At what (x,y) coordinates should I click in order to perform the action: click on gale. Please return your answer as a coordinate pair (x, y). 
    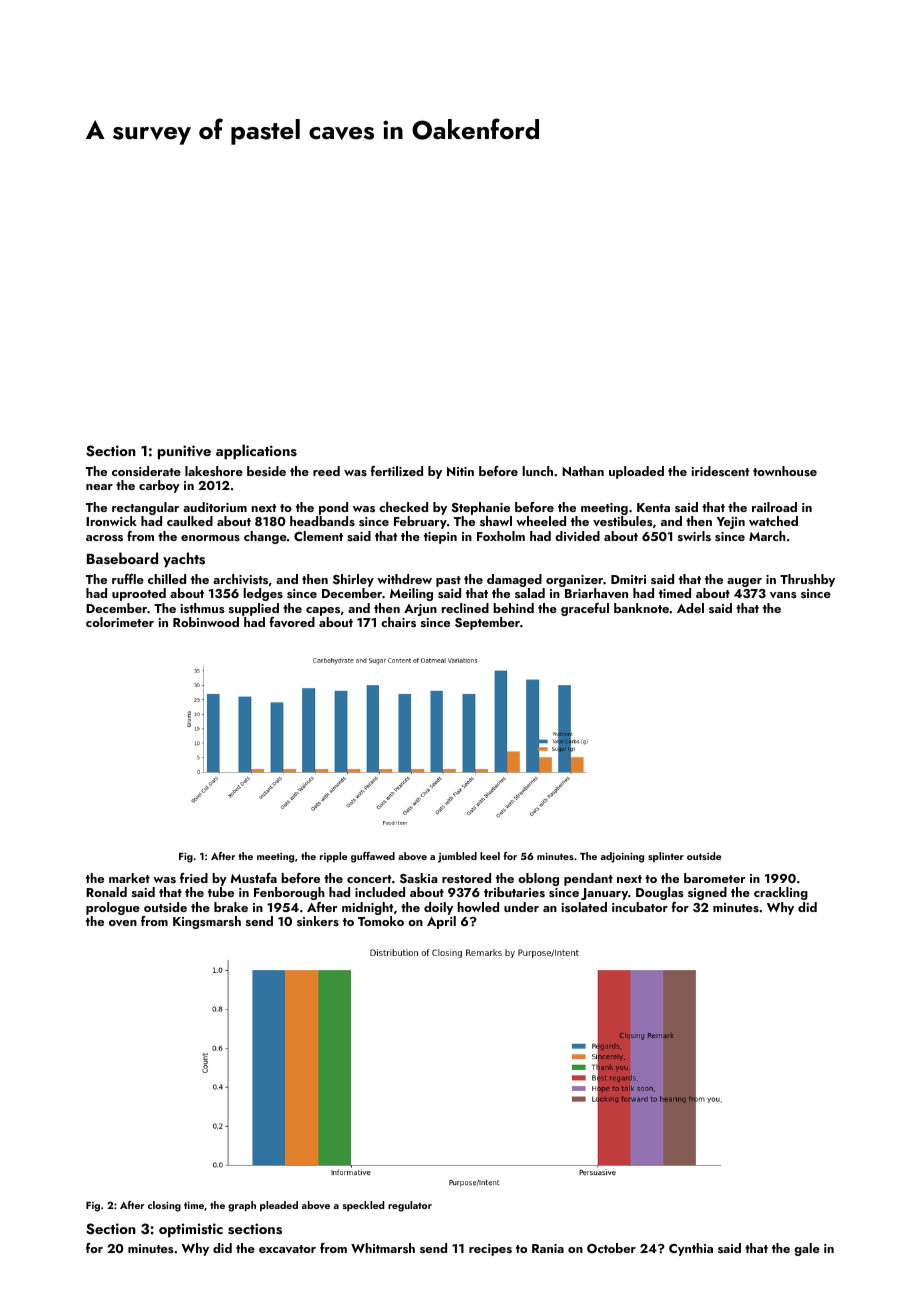
    Looking at the image, I should click on (807, 1249).
